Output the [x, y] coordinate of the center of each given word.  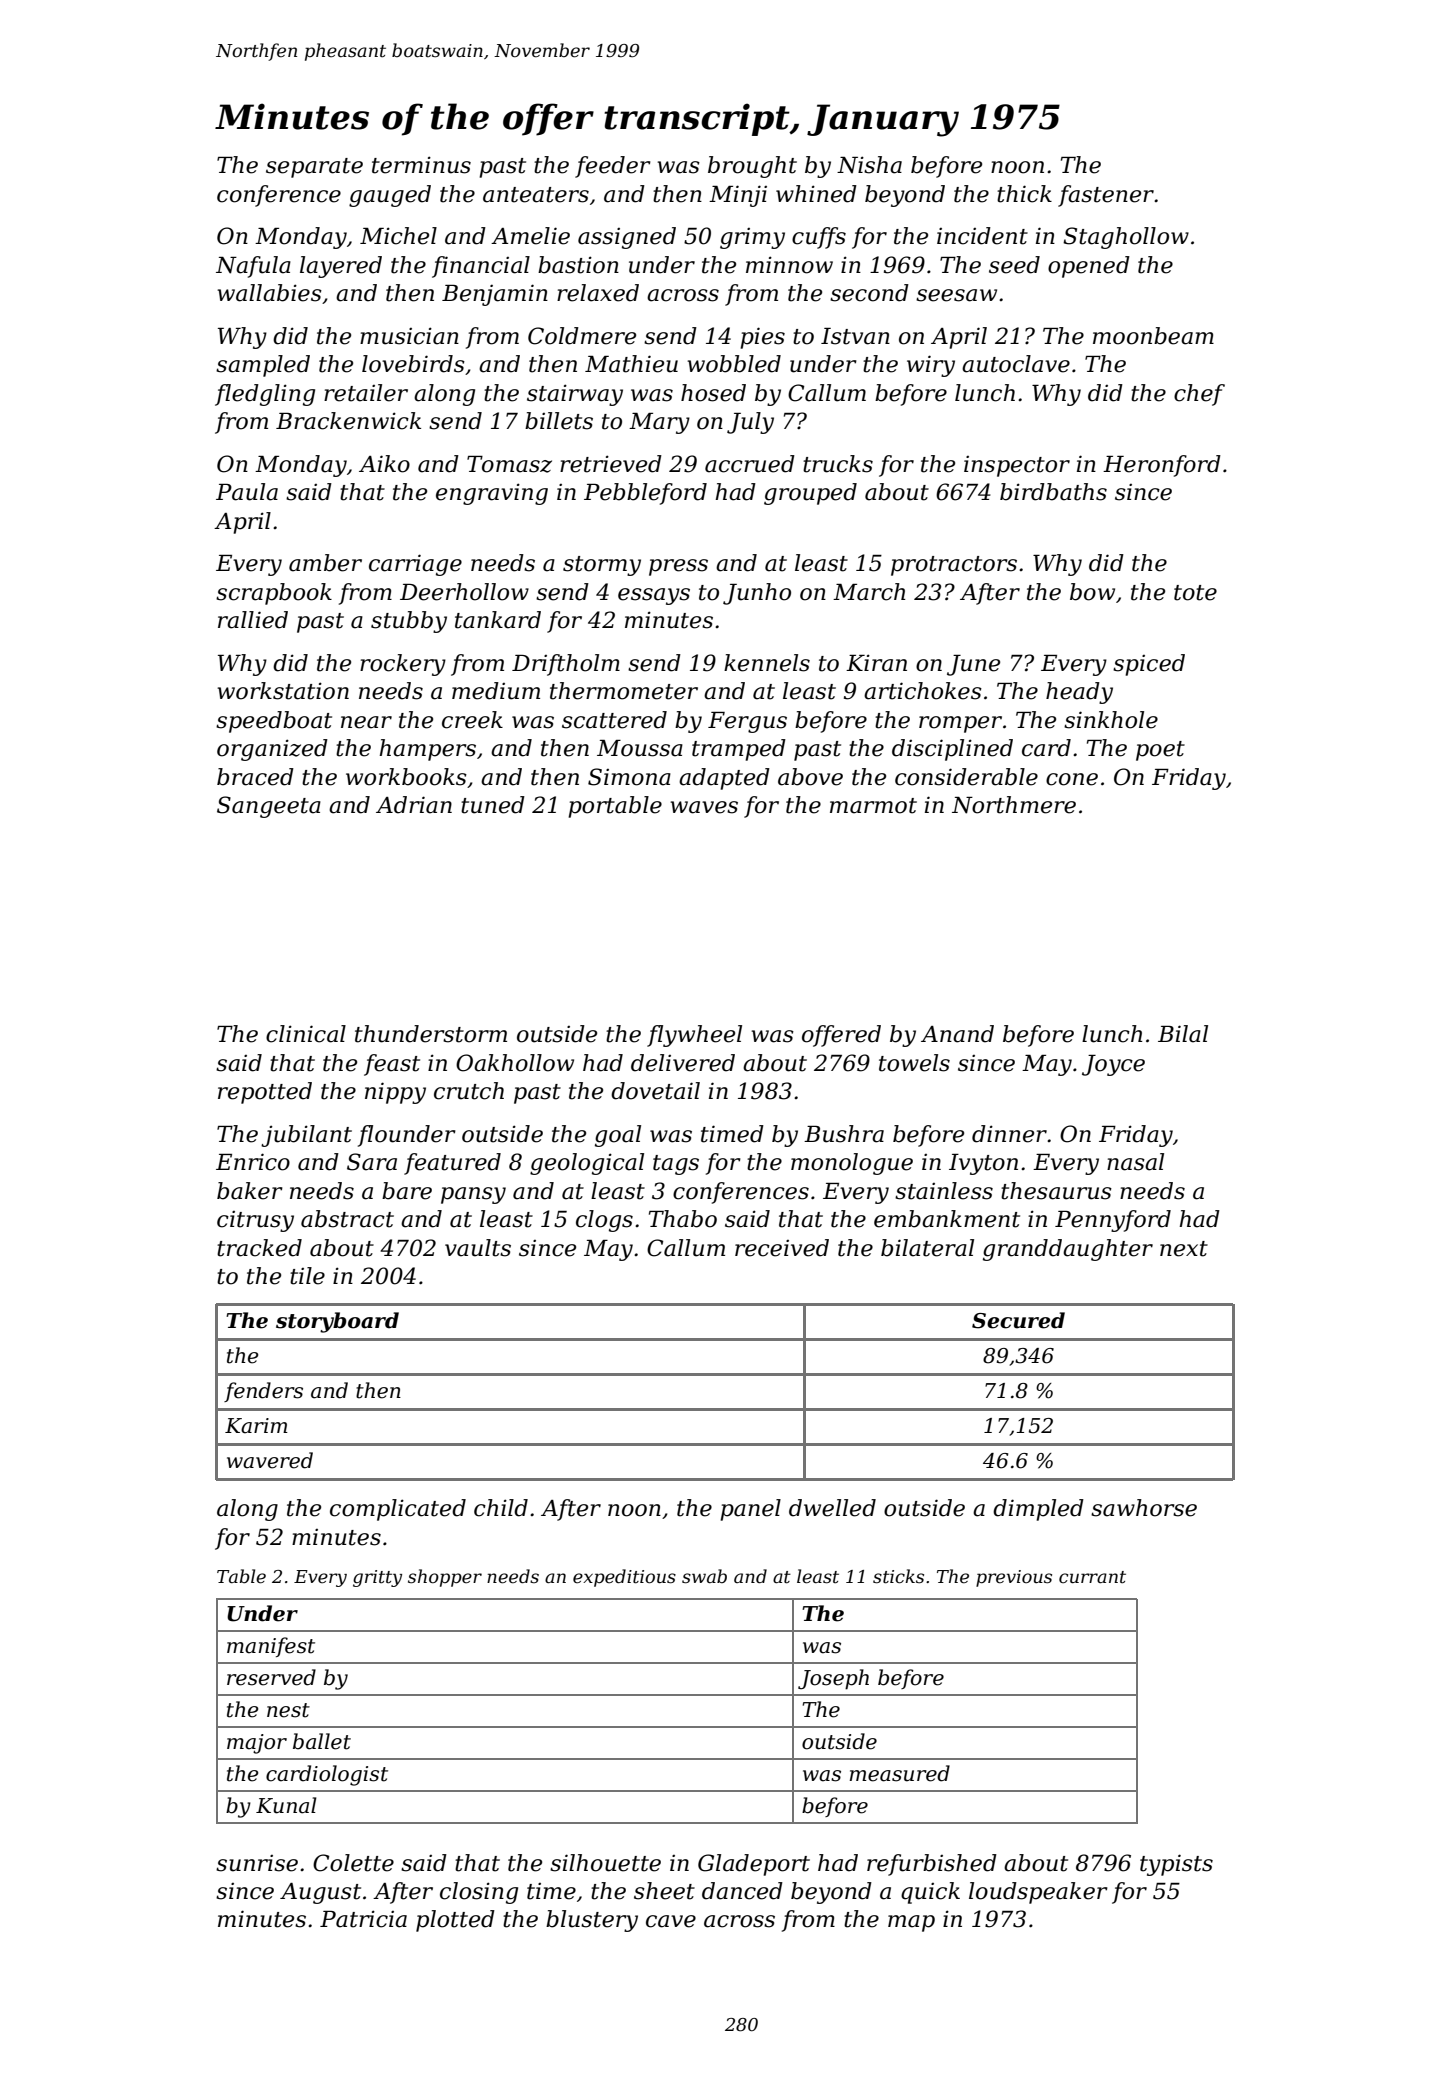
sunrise [257, 1863]
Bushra [844, 1134]
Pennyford [1113, 1221]
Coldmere [582, 336]
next [1184, 1249]
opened [1089, 267]
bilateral [927, 1248]
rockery [403, 665]
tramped [739, 750]
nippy [395, 1093]
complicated [398, 1510]
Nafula [253, 267]
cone [1072, 779]
